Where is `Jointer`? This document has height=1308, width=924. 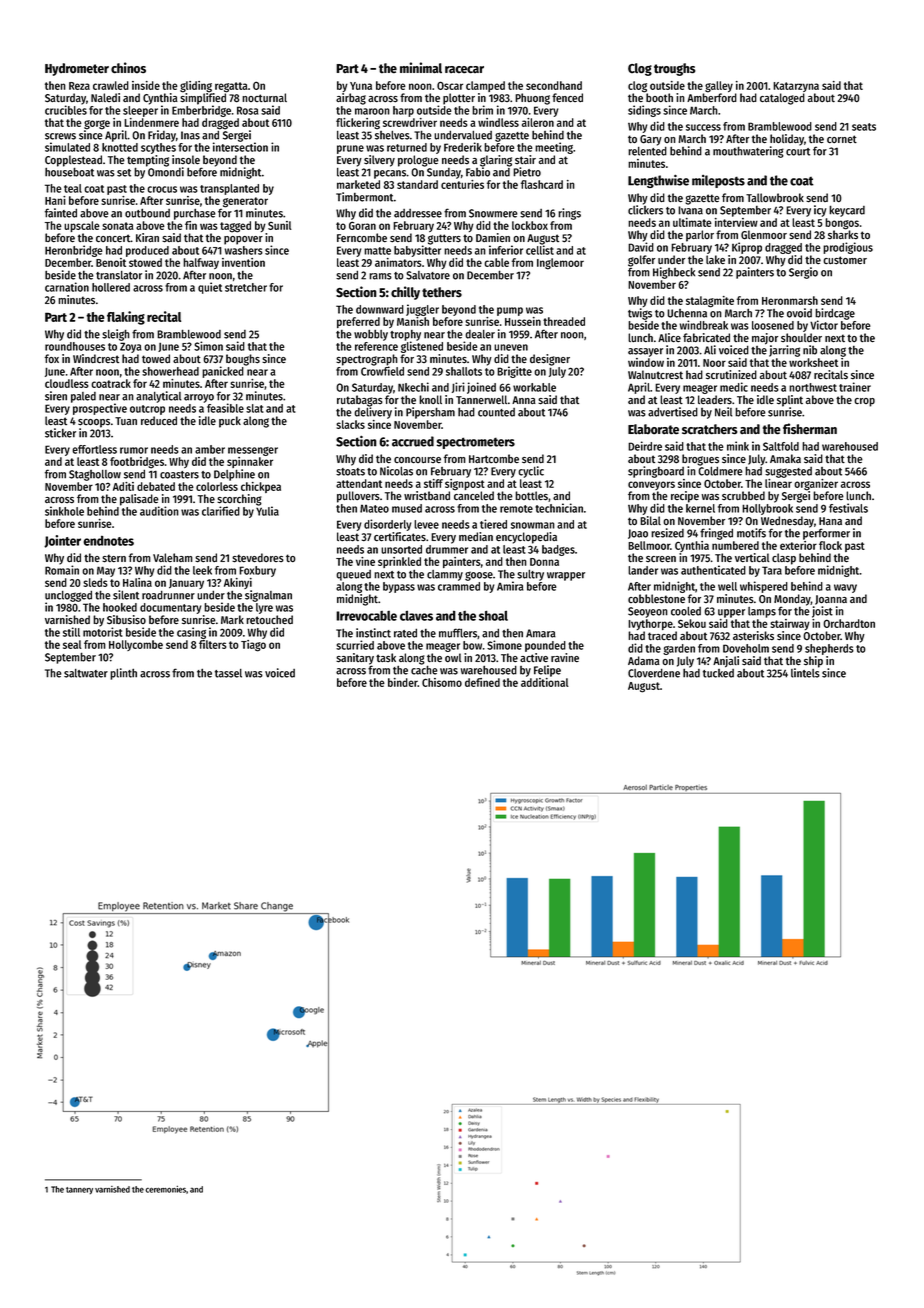
Jointer is located at coordinates (62, 541).
